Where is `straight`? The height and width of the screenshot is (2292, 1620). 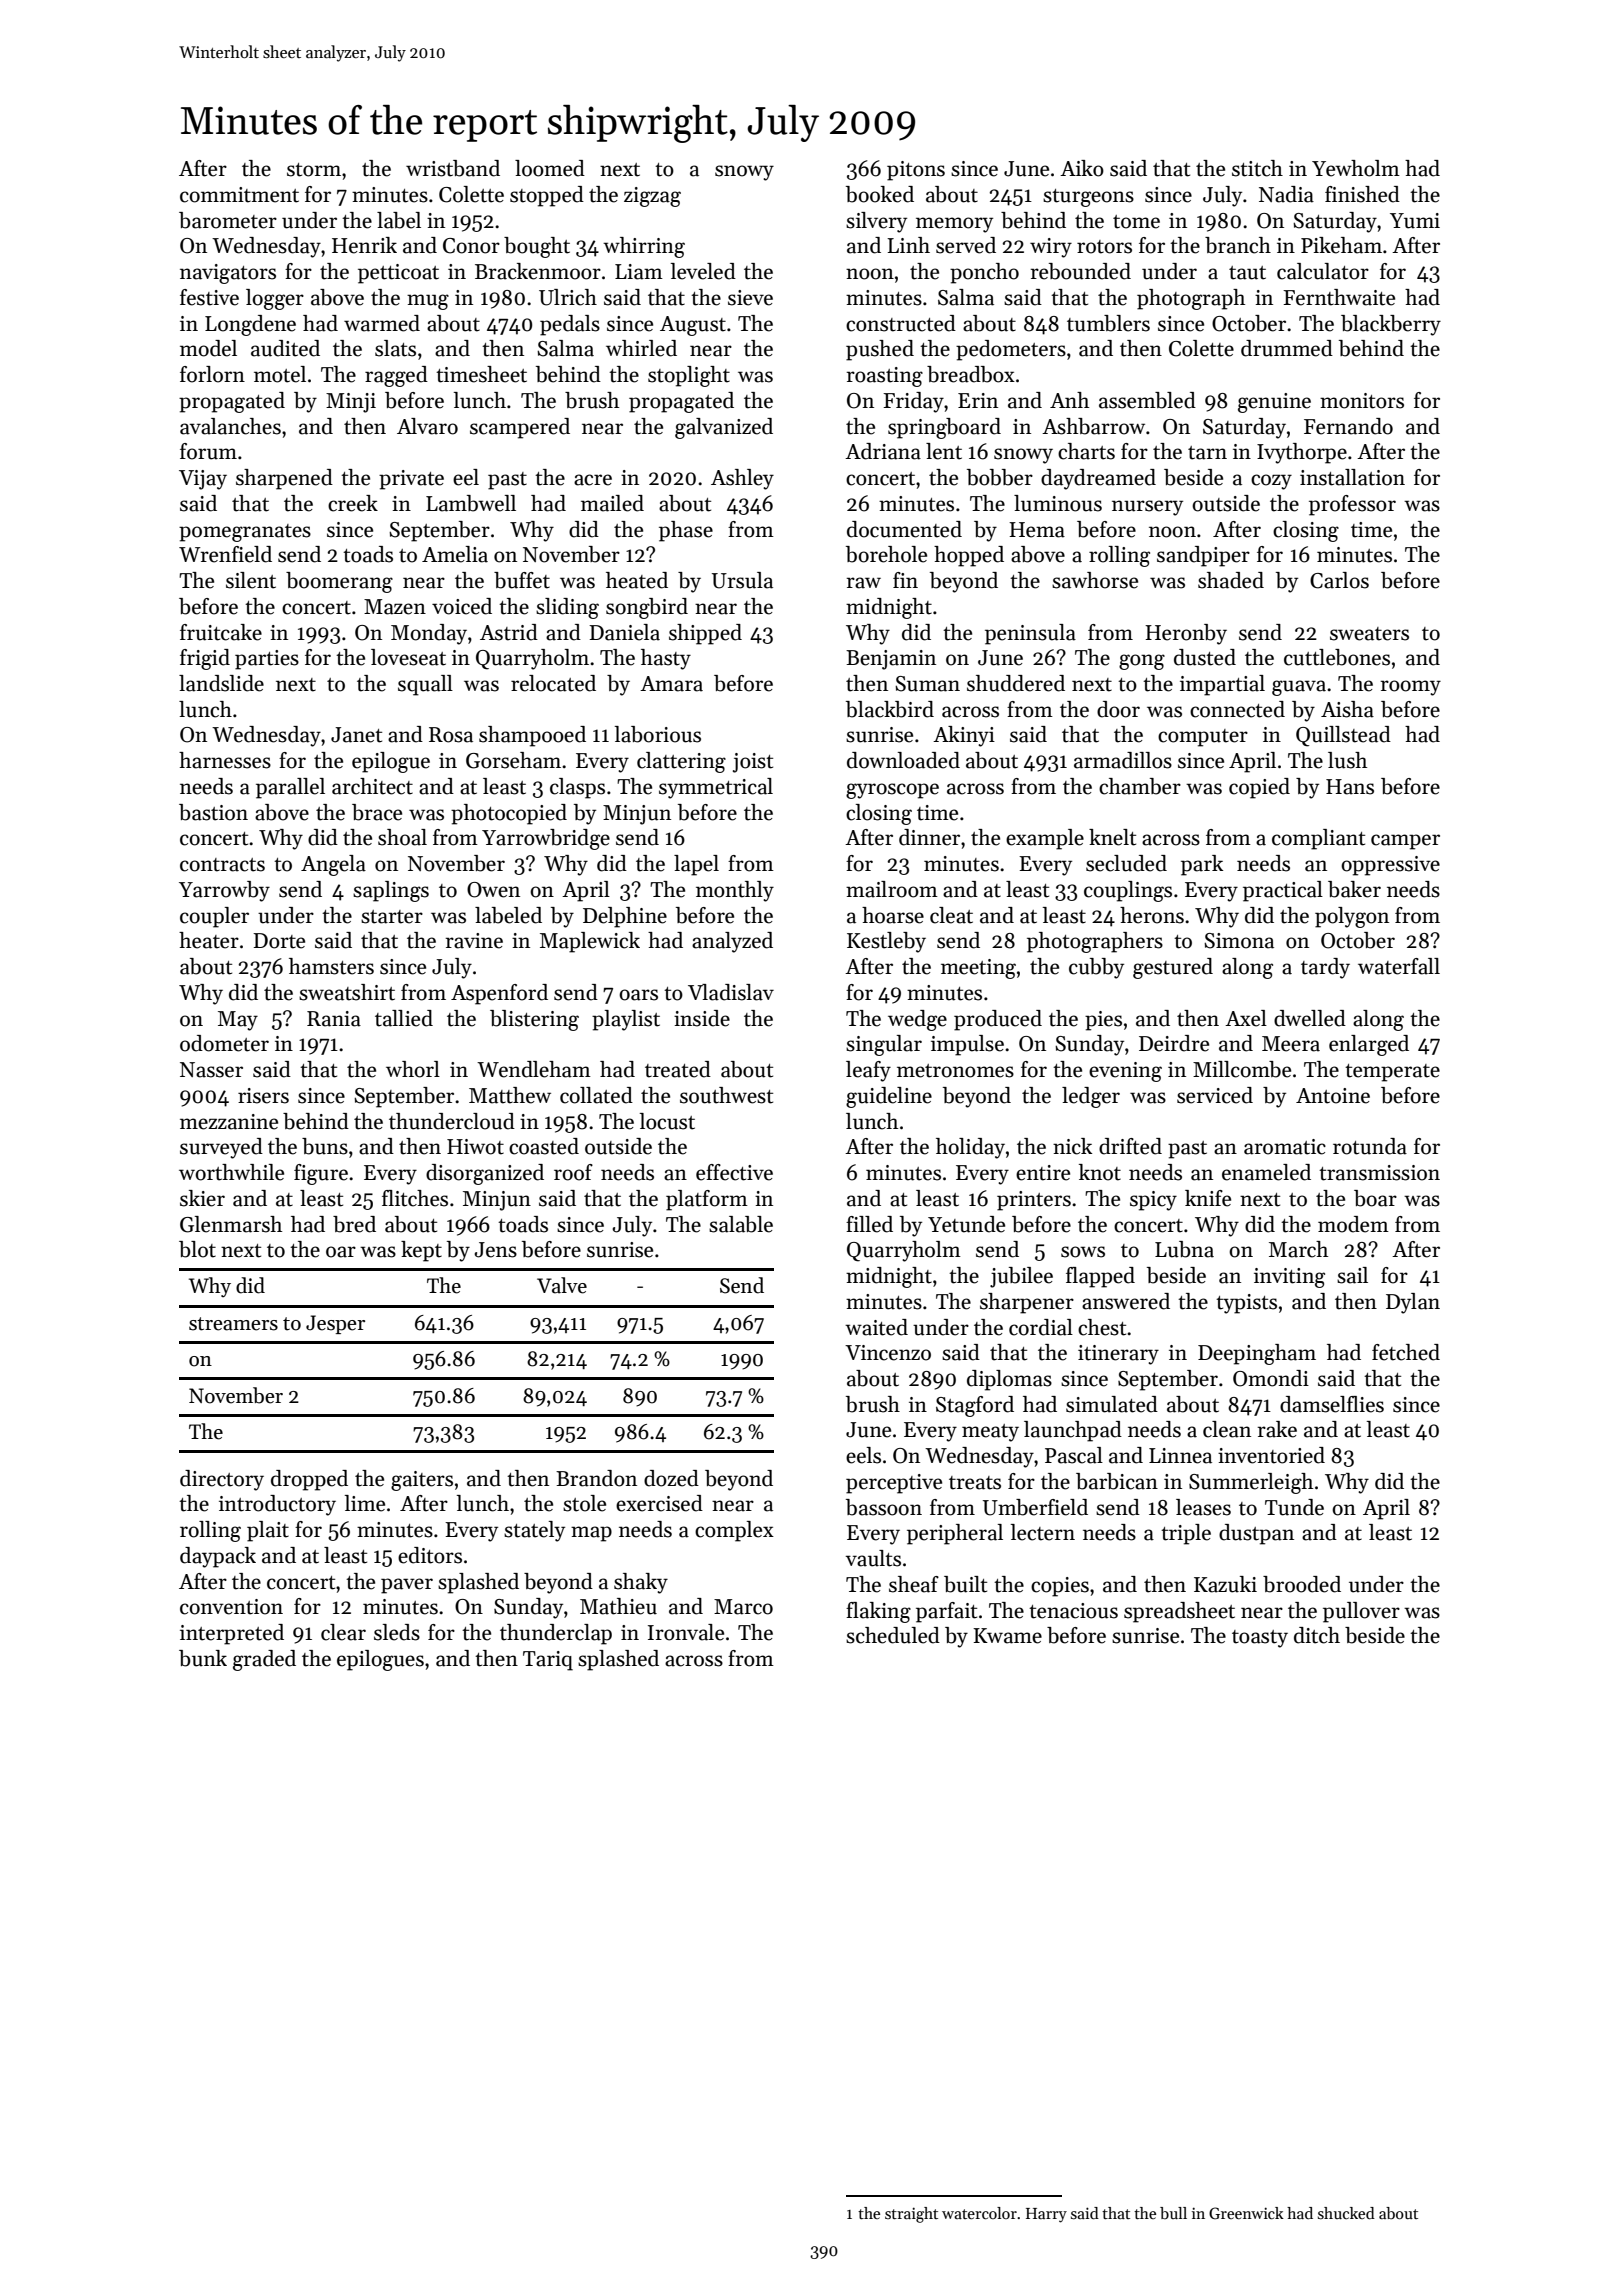
straight is located at coordinates (911, 2215).
